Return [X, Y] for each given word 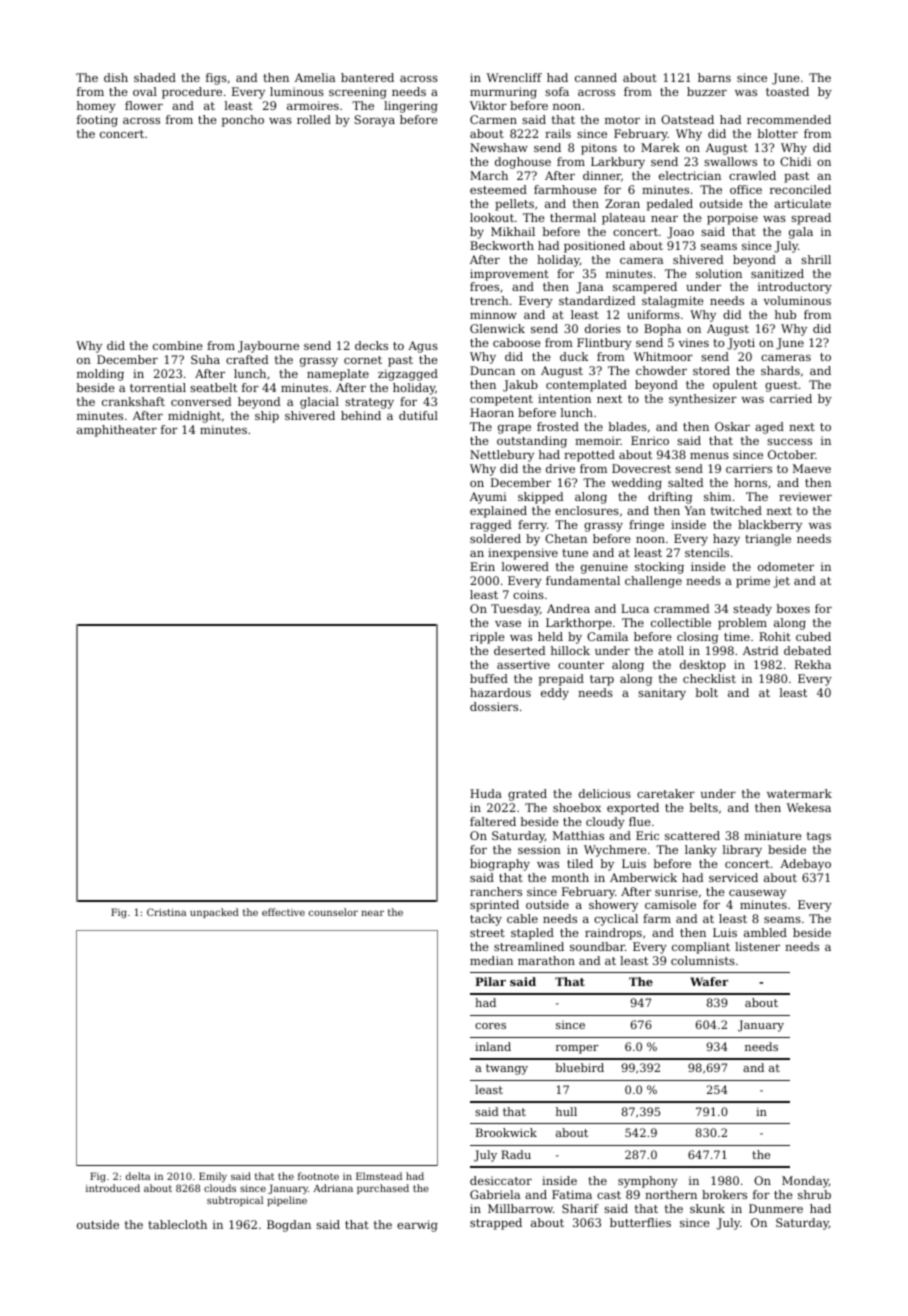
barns [714, 77]
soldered [495, 538]
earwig [417, 1226]
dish [116, 77]
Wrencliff [514, 77]
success [789, 442]
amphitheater [117, 431]
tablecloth [177, 1224]
